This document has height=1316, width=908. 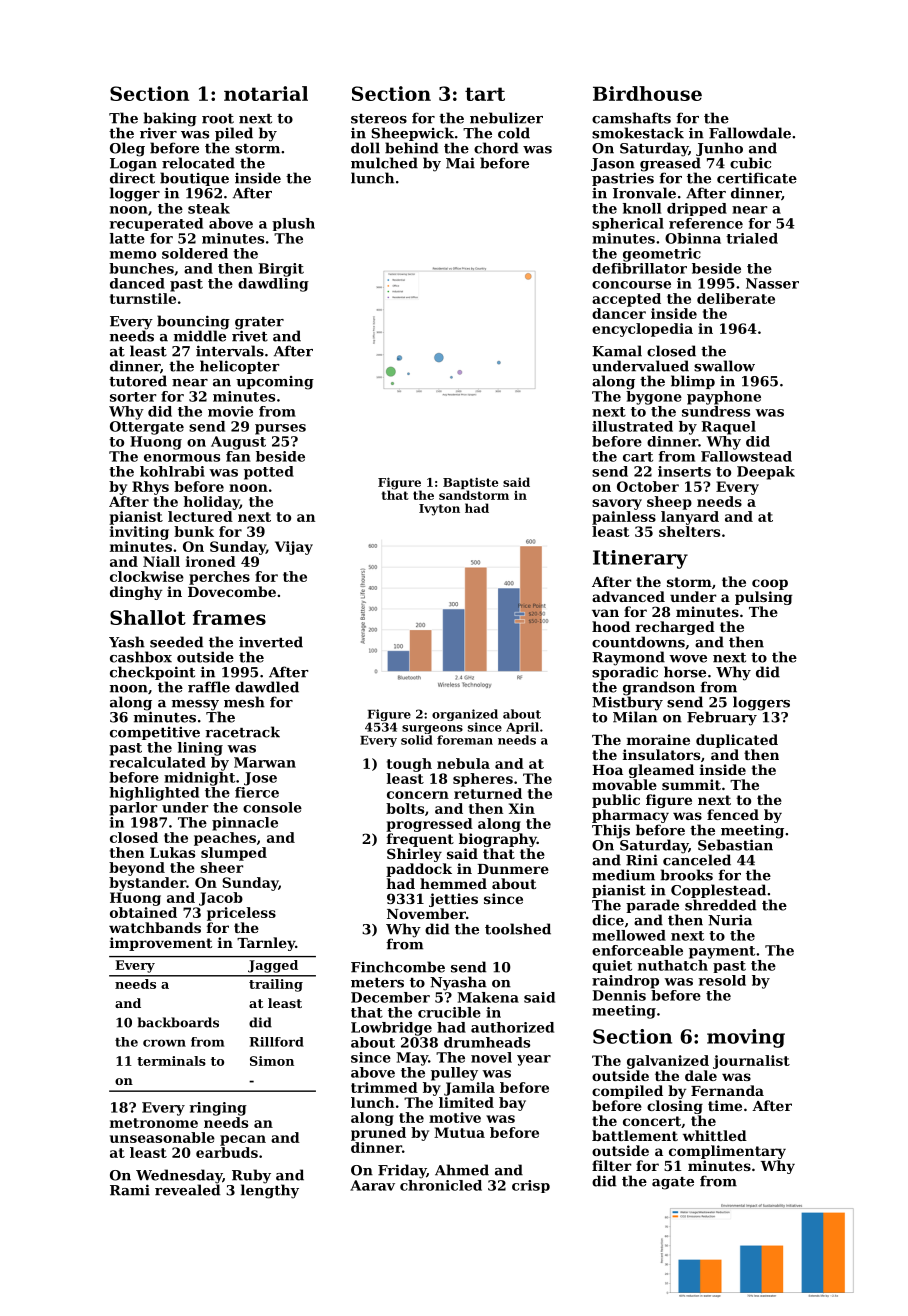 What do you see at coordinates (170, 119) in the document?
I see `baking` at bounding box center [170, 119].
